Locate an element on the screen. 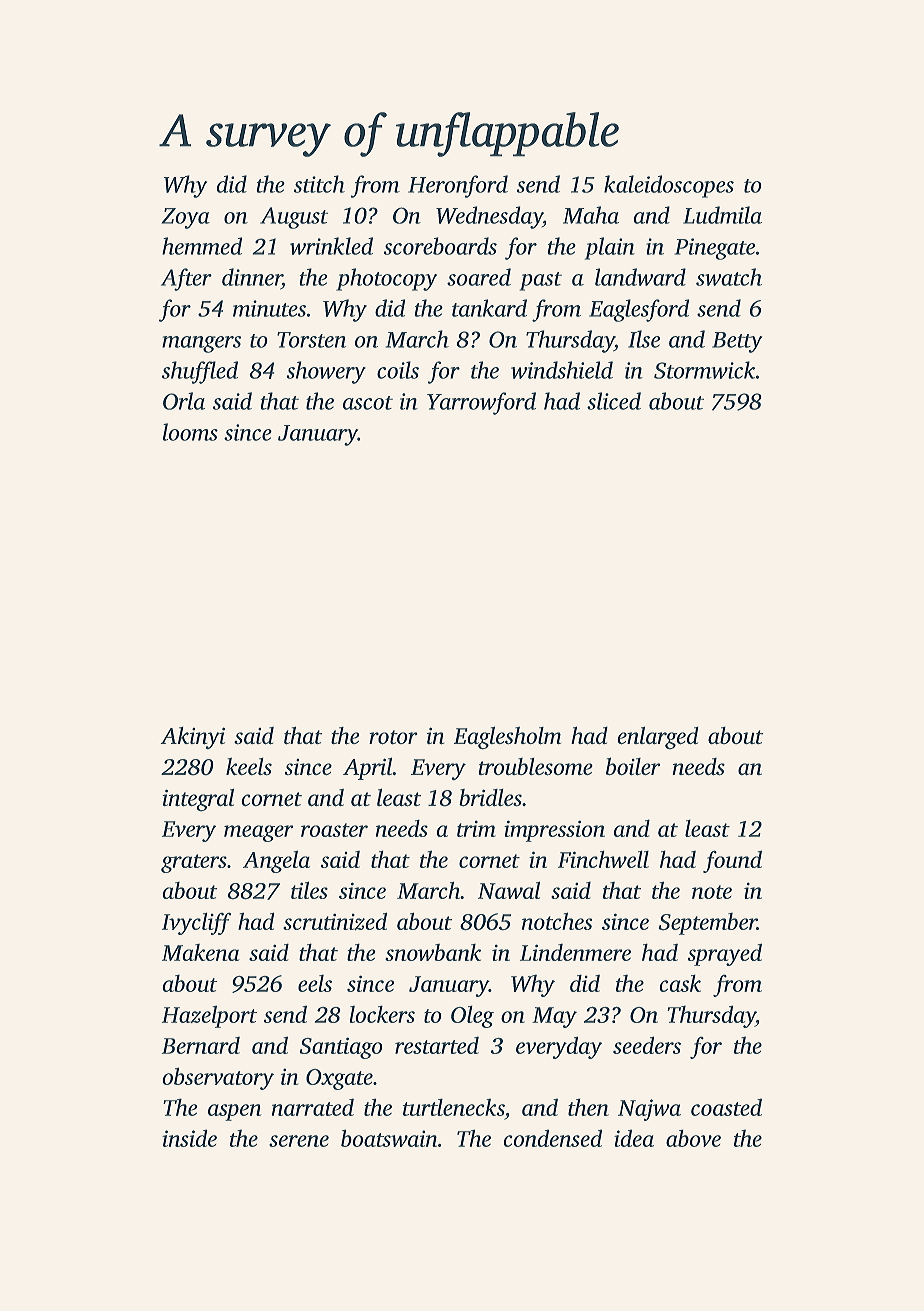 The width and height of the screenshot is (924, 1311). Bernard is located at coordinates (201, 1045).
